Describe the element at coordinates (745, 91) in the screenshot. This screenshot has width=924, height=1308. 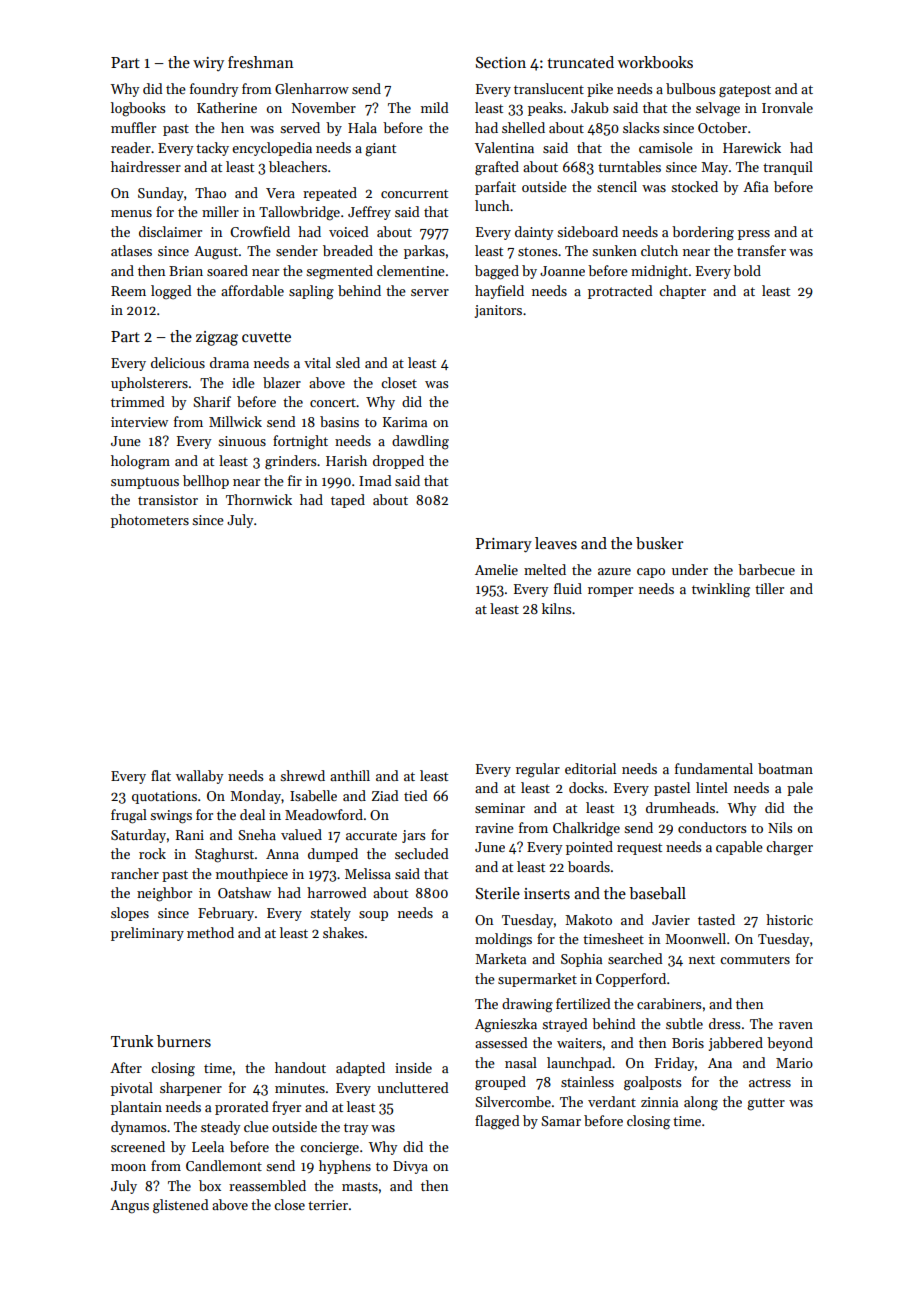
I see `gatepost` at that location.
